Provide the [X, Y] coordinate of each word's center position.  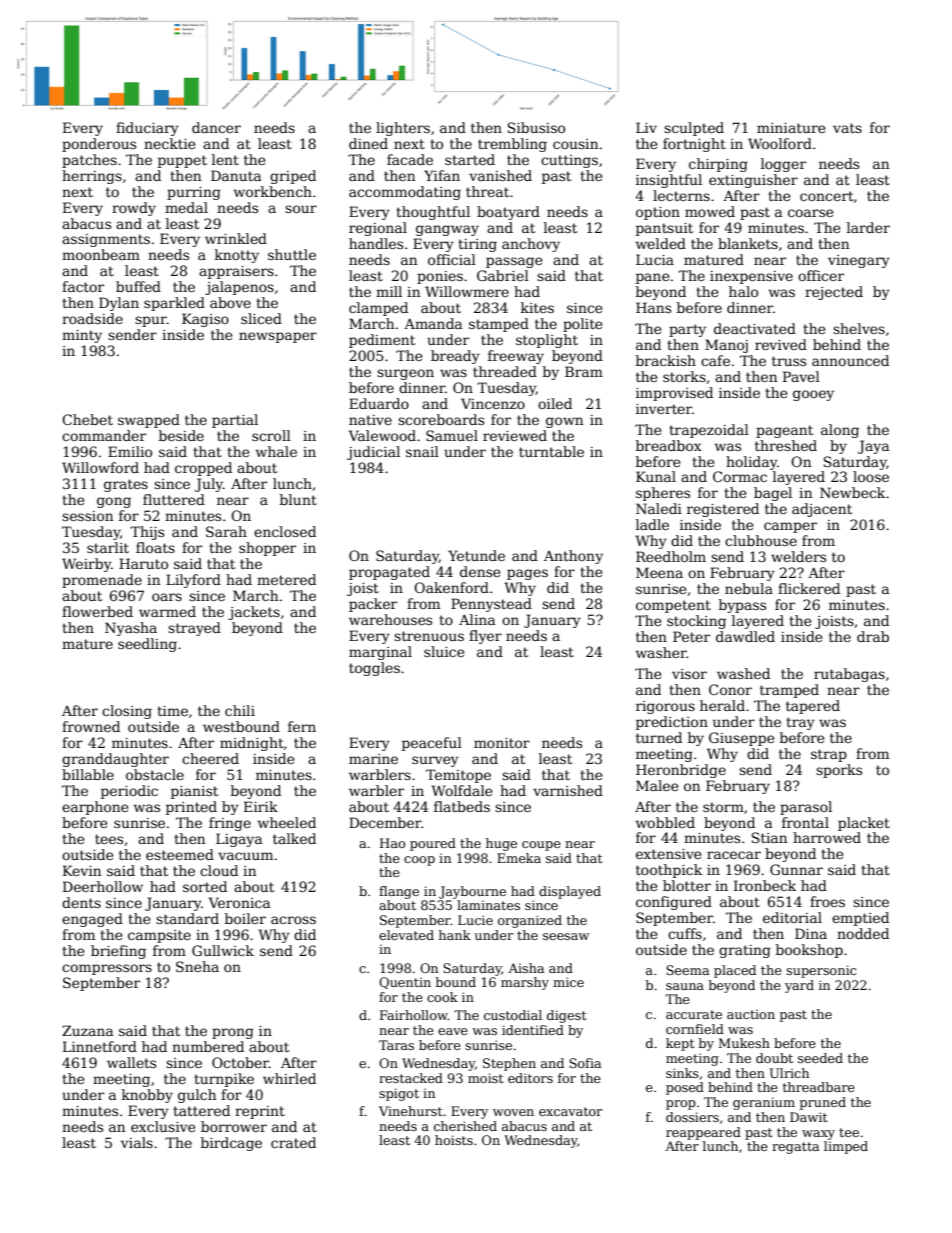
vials [137, 1142]
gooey [813, 395]
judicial [373, 453]
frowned [91, 726]
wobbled [665, 822]
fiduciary [147, 129]
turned [659, 737]
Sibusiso [536, 127]
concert [827, 196]
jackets [254, 613]
